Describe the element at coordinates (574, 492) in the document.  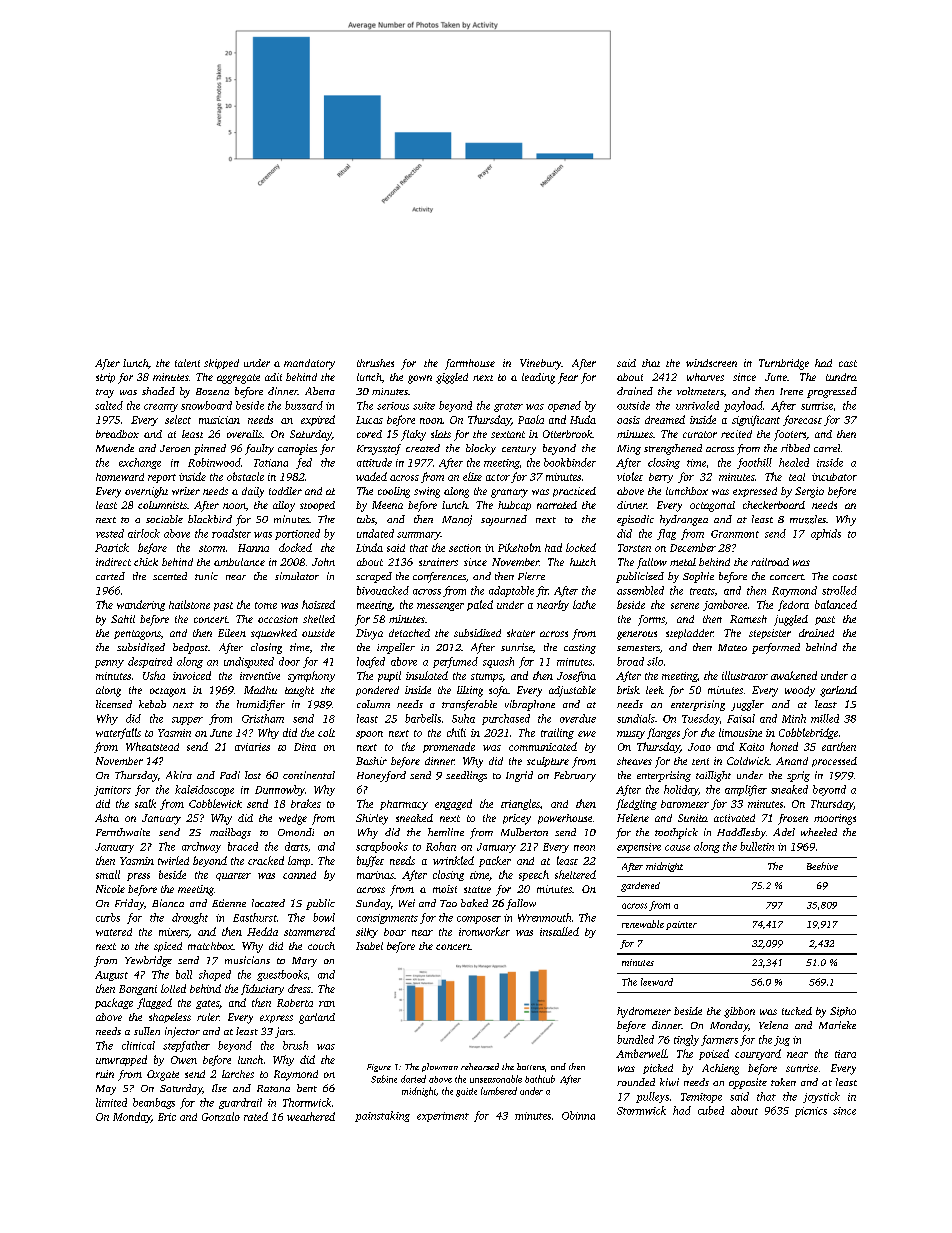
I see `practiced` at that location.
